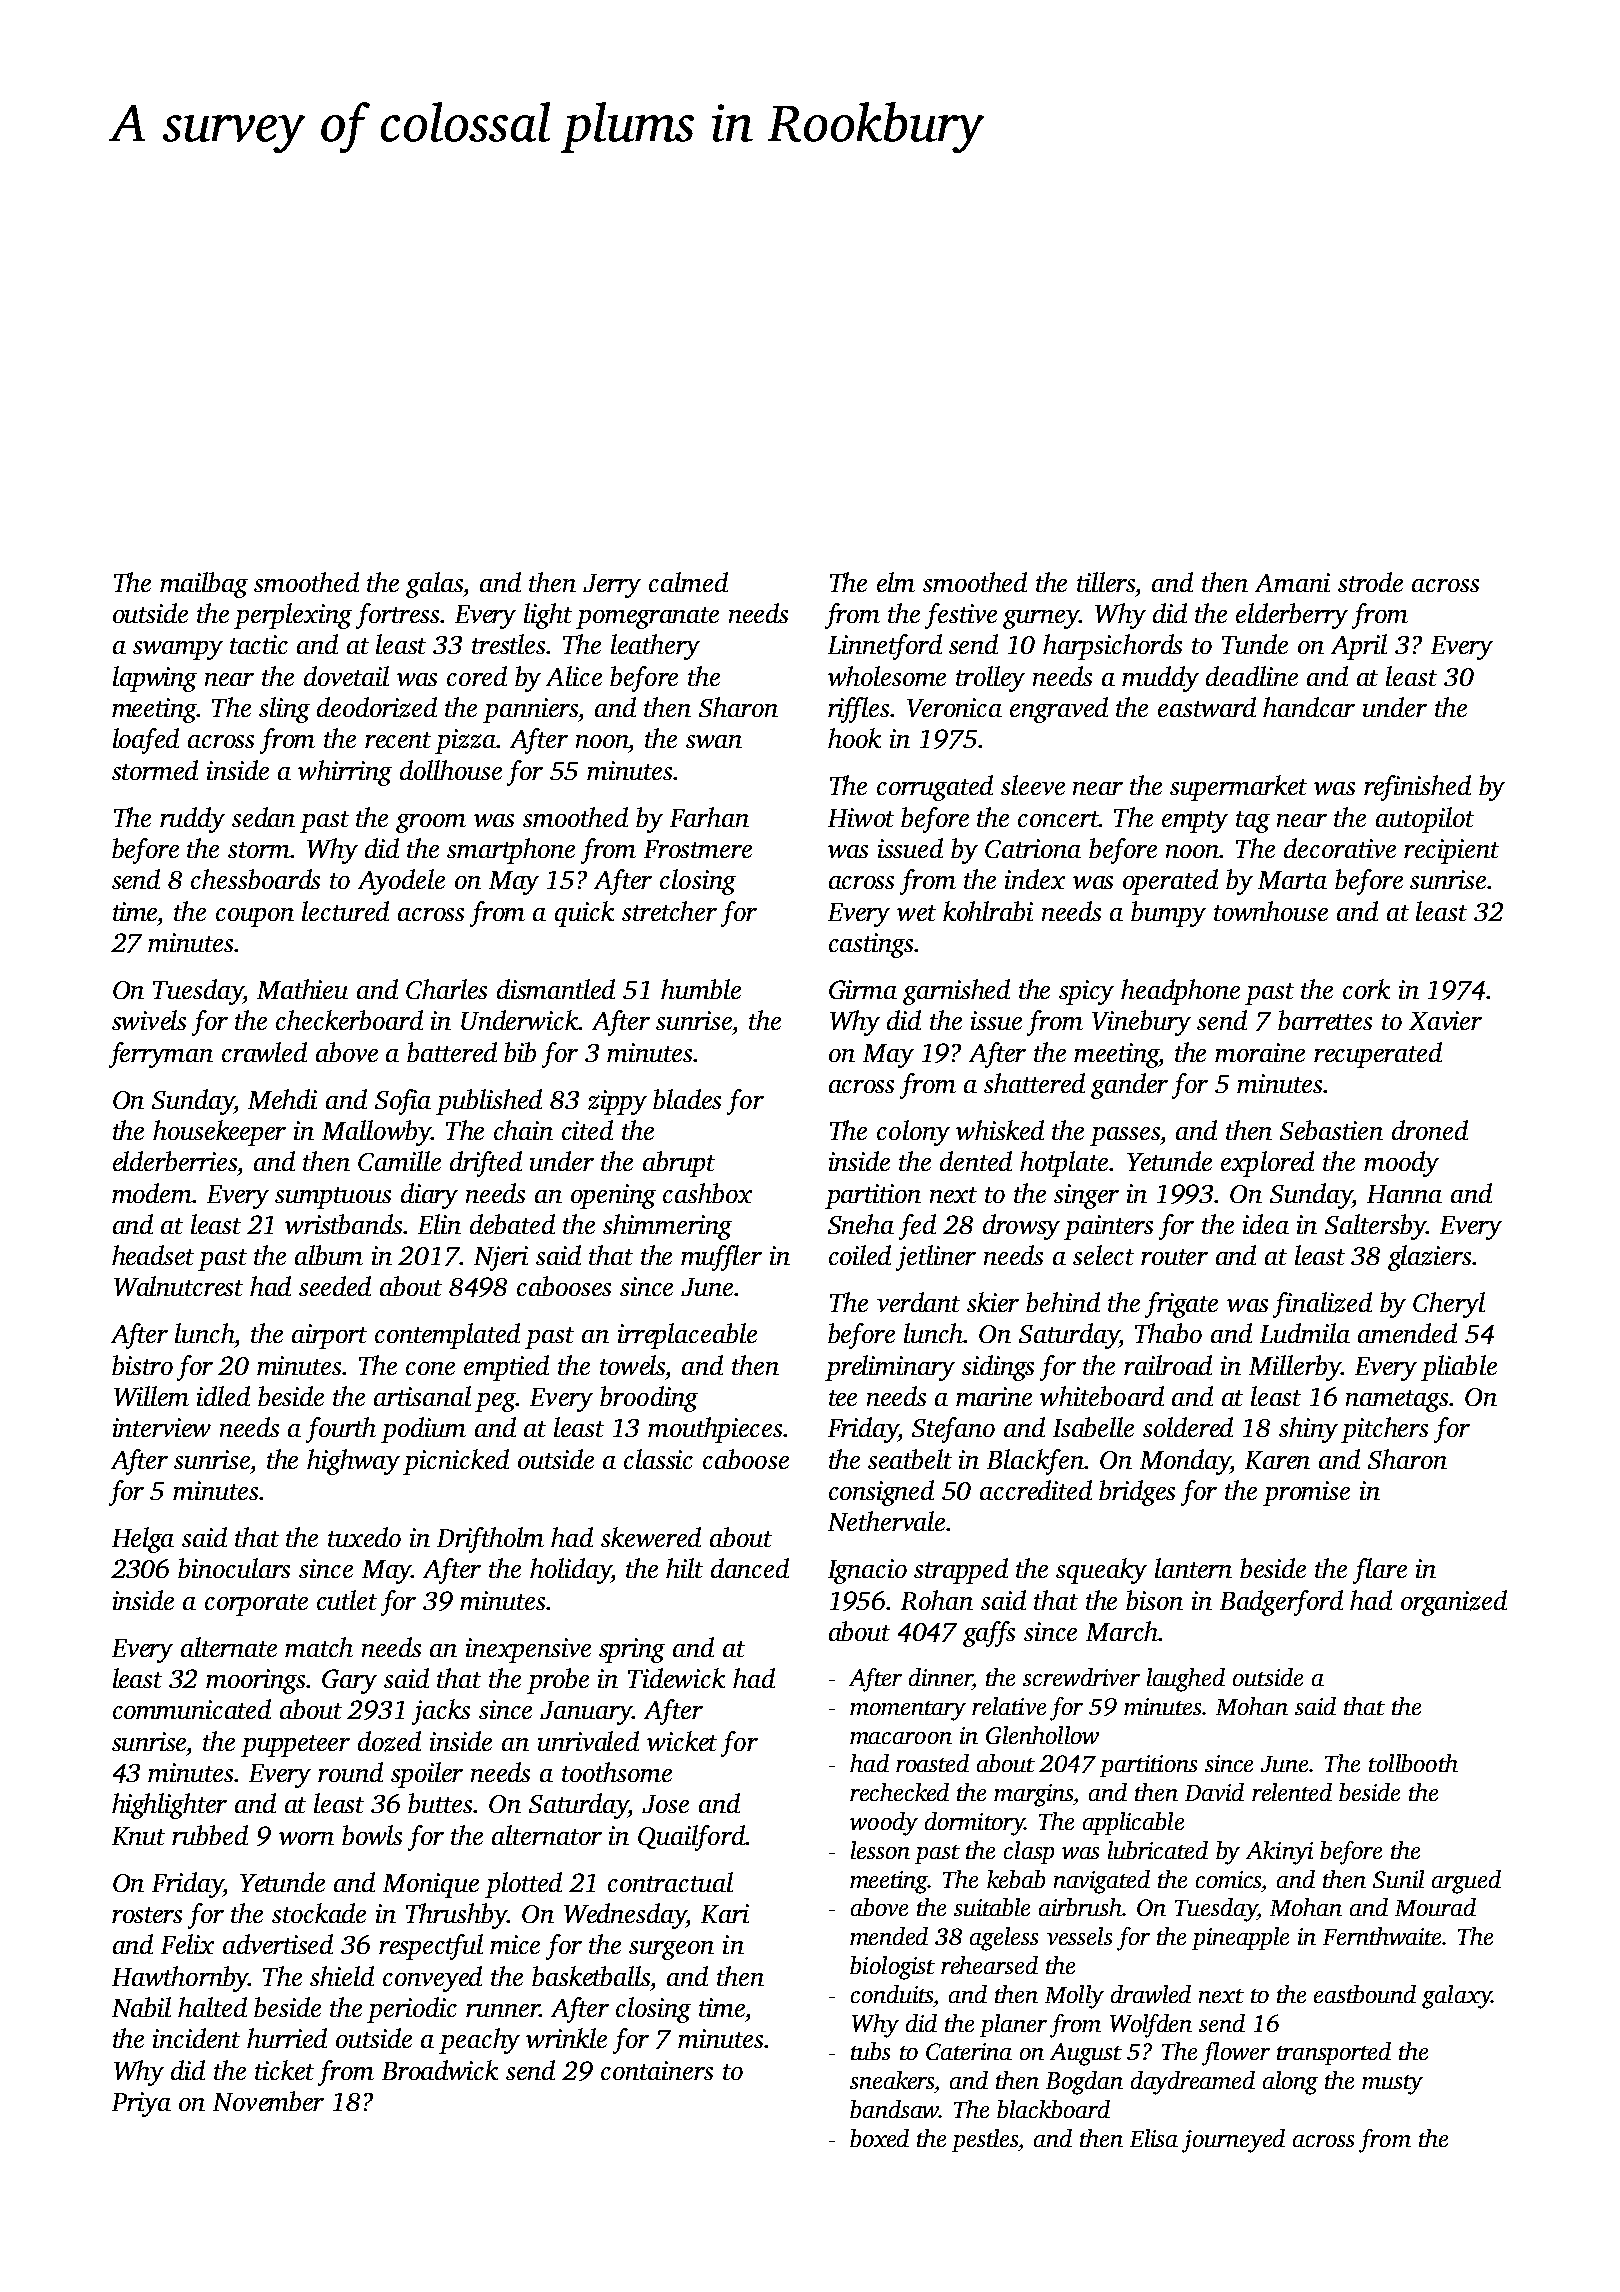 The width and height of the page is (1620, 2292). What do you see at coordinates (679, 1164) in the page?
I see `abrupt` at bounding box center [679, 1164].
